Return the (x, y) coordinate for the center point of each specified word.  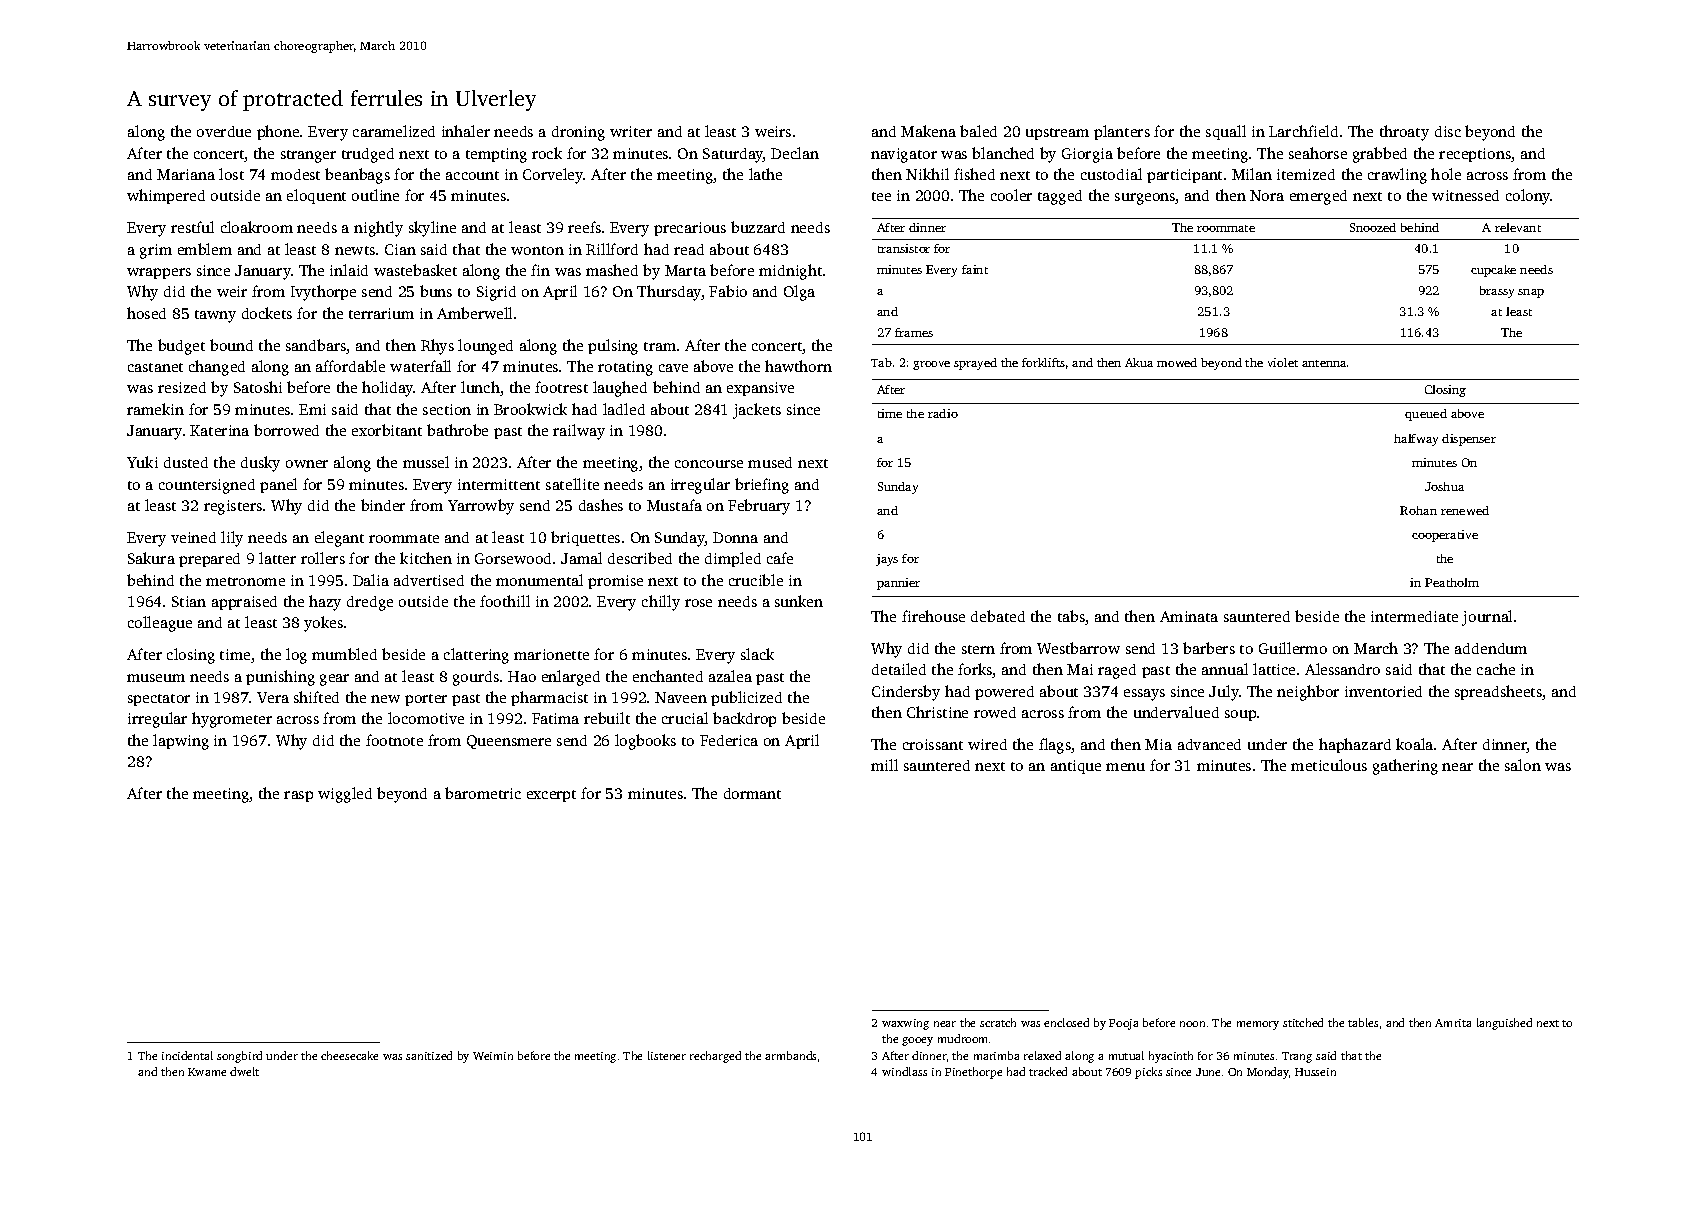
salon (1523, 765)
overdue (224, 131)
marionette (551, 654)
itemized (1306, 174)
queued (1426, 415)
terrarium (381, 313)
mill (884, 765)
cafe (780, 558)
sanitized (429, 1055)
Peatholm (1452, 582)
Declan (795, 153)
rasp (298, 796)
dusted (186, 462)
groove (931, 365)
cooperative (1445, 536)
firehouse (933, 616)
